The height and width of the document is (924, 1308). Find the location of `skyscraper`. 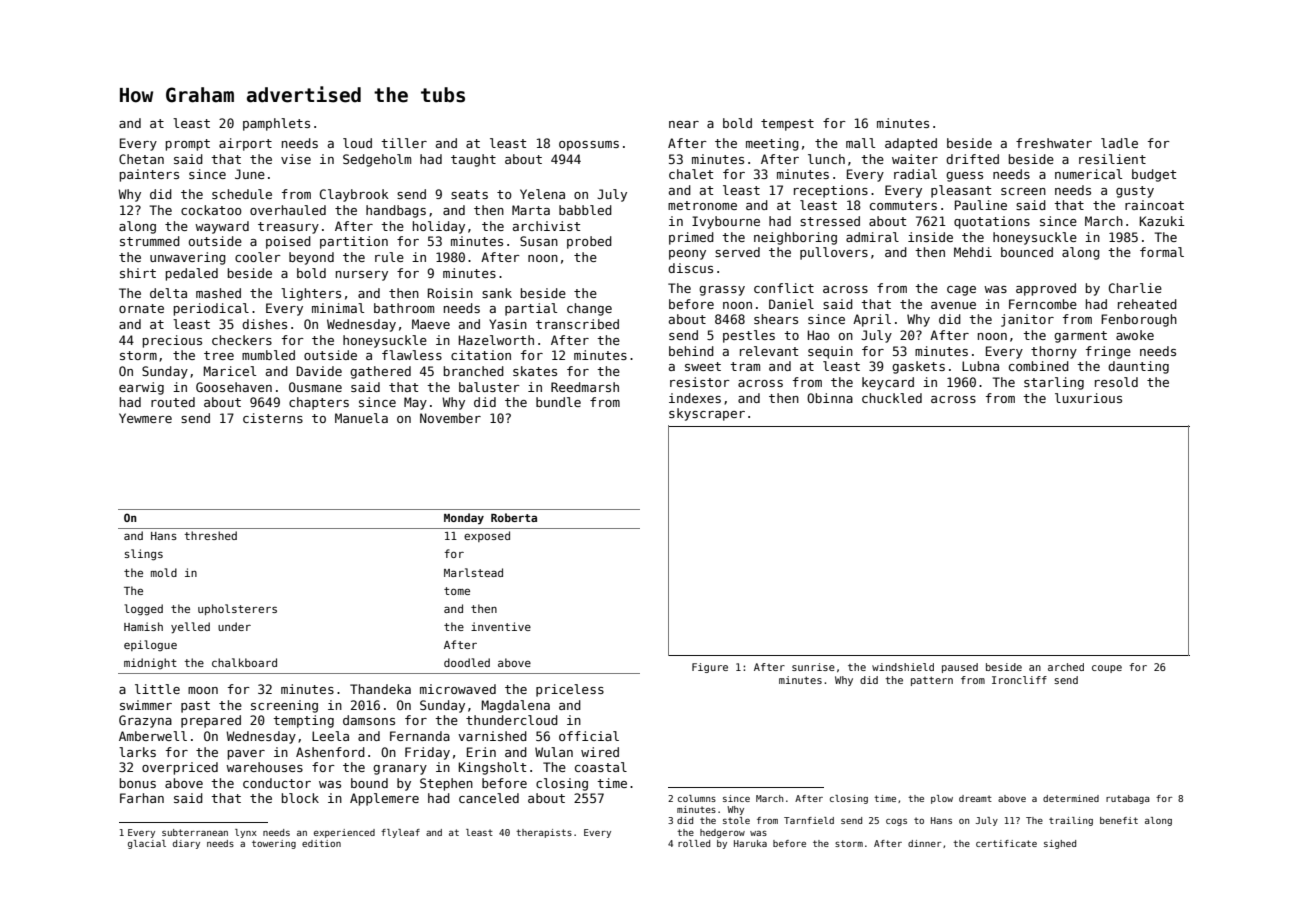

skyscraper is located at coordinates (707, 414).
